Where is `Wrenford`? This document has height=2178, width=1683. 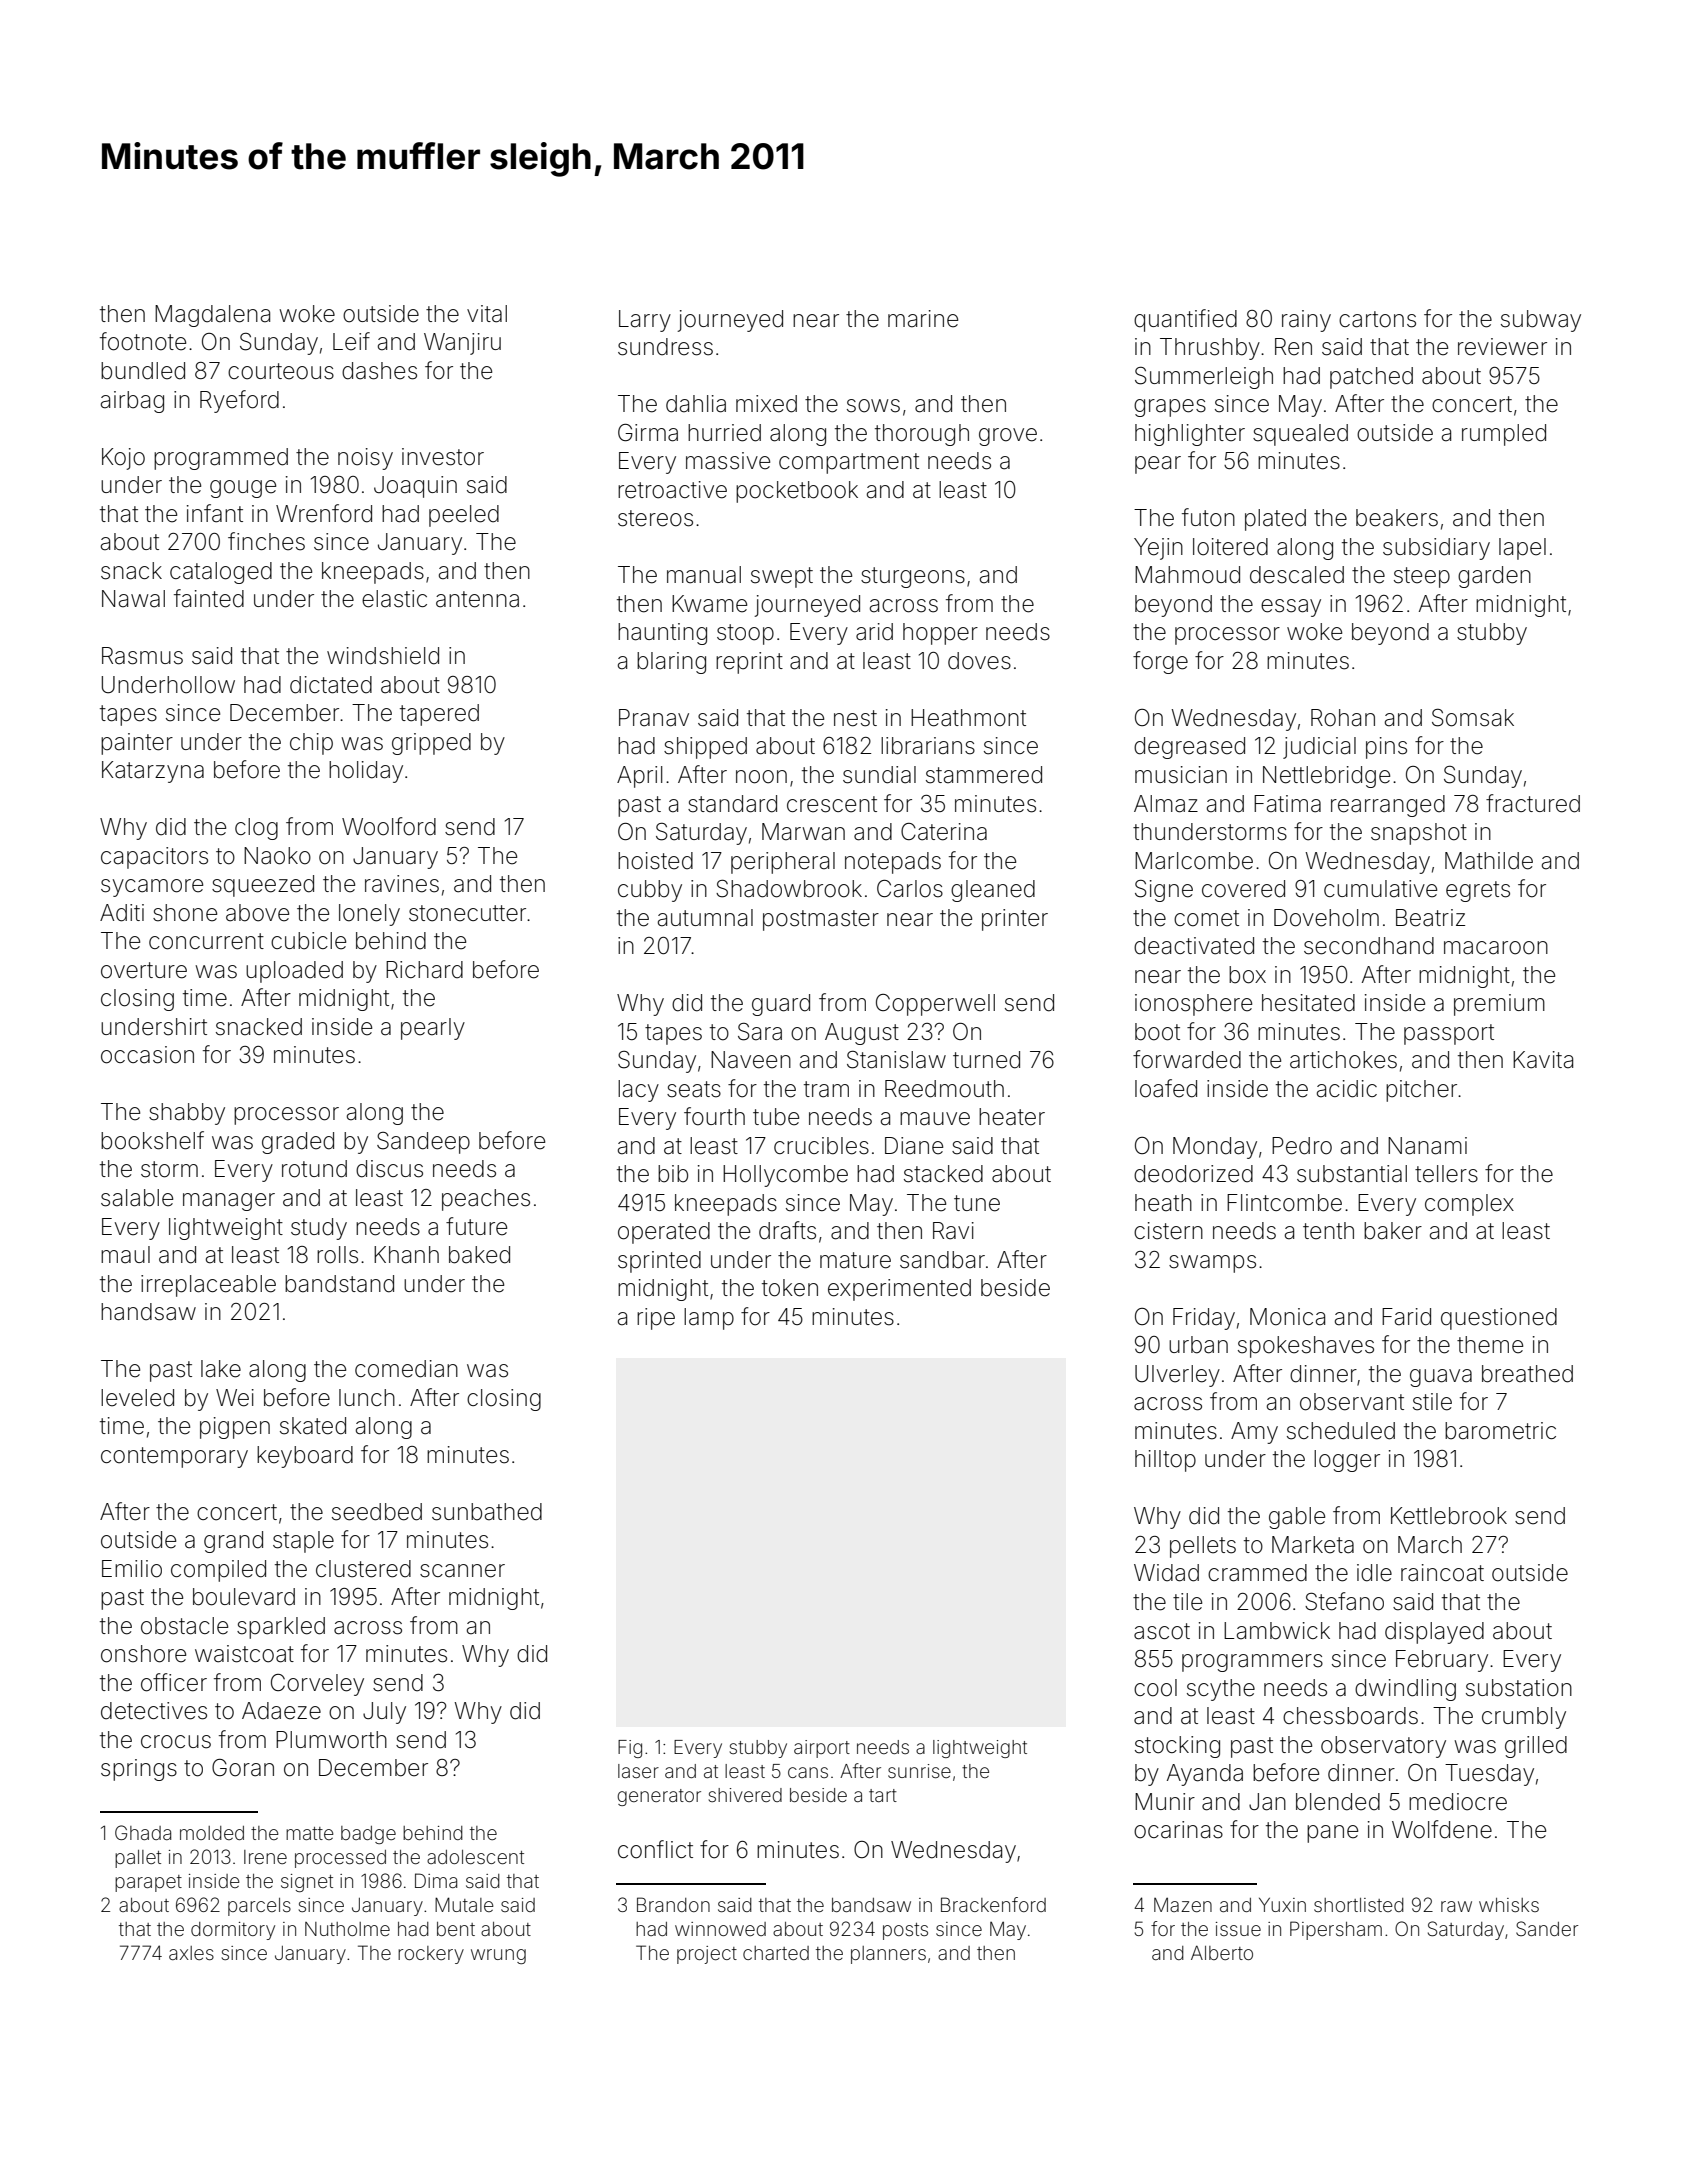
Wrenford is located at coordinates (324, 513).
